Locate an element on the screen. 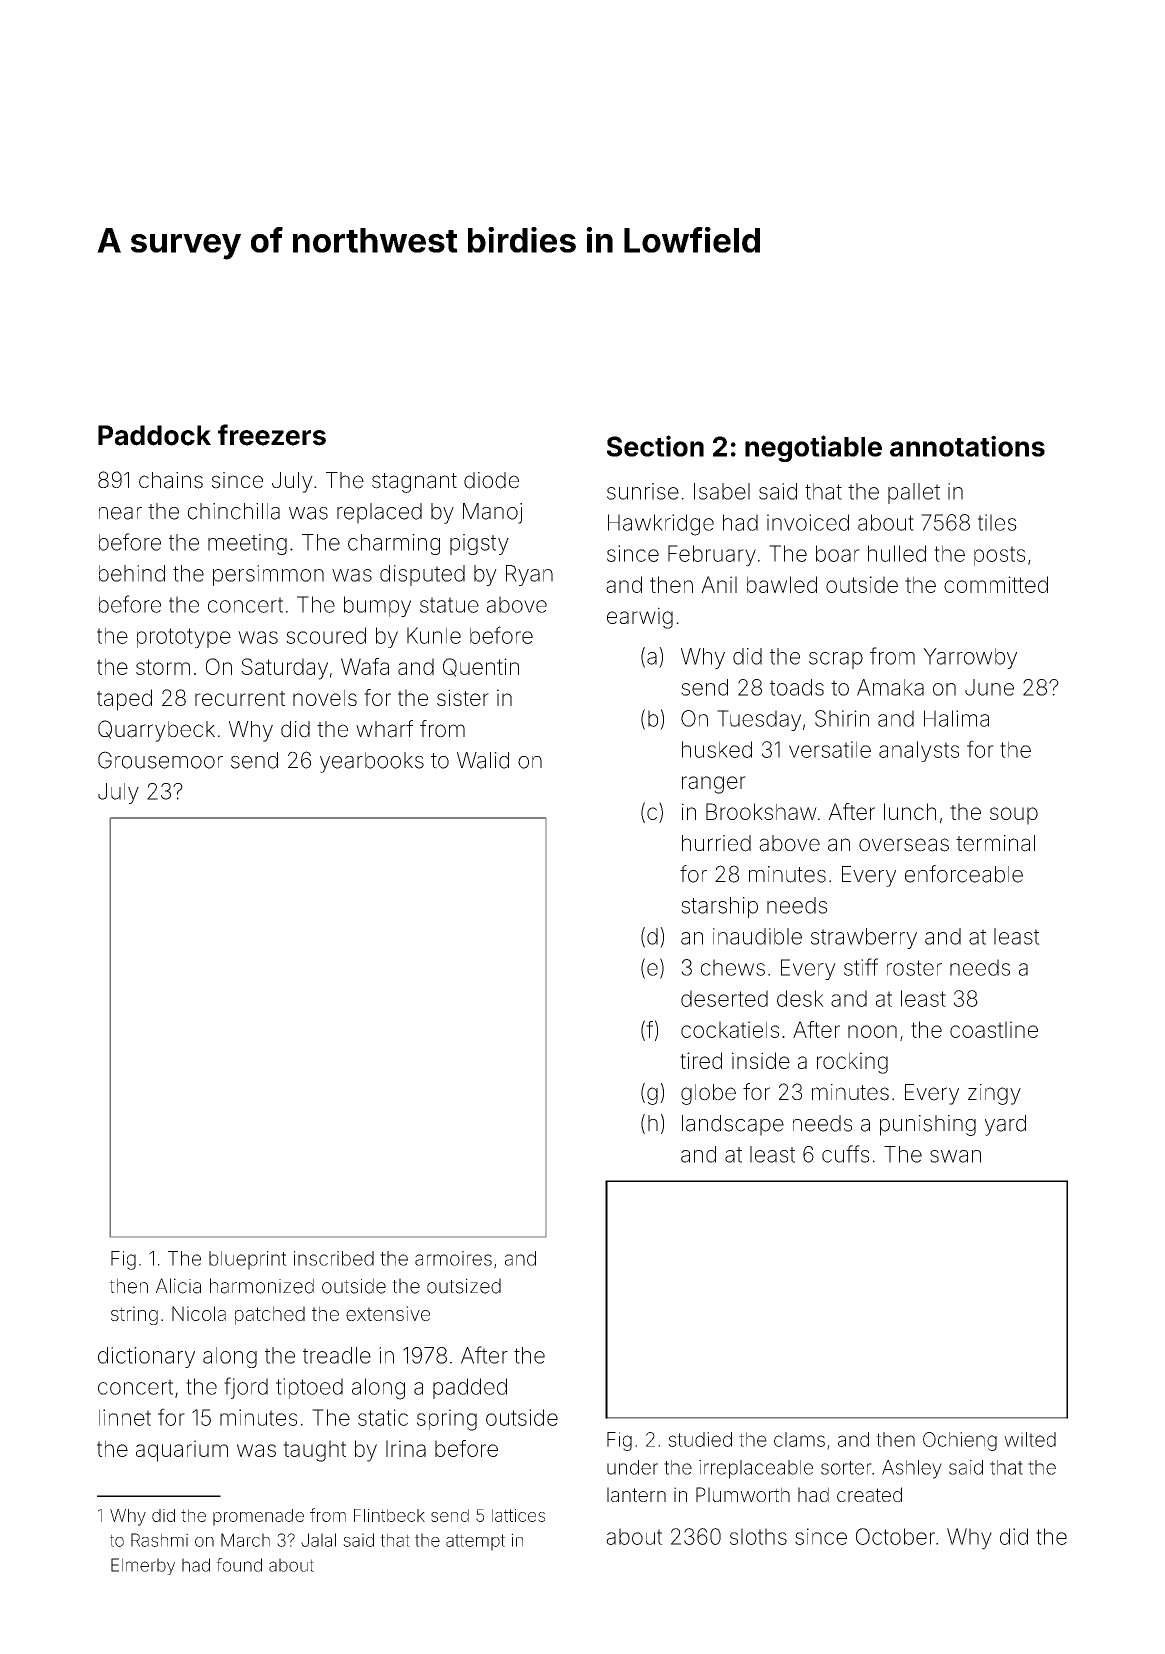 Image resolution: width=1165 pixels, height=1654 pixels. linnet is located at coordinates (125, 1417).
